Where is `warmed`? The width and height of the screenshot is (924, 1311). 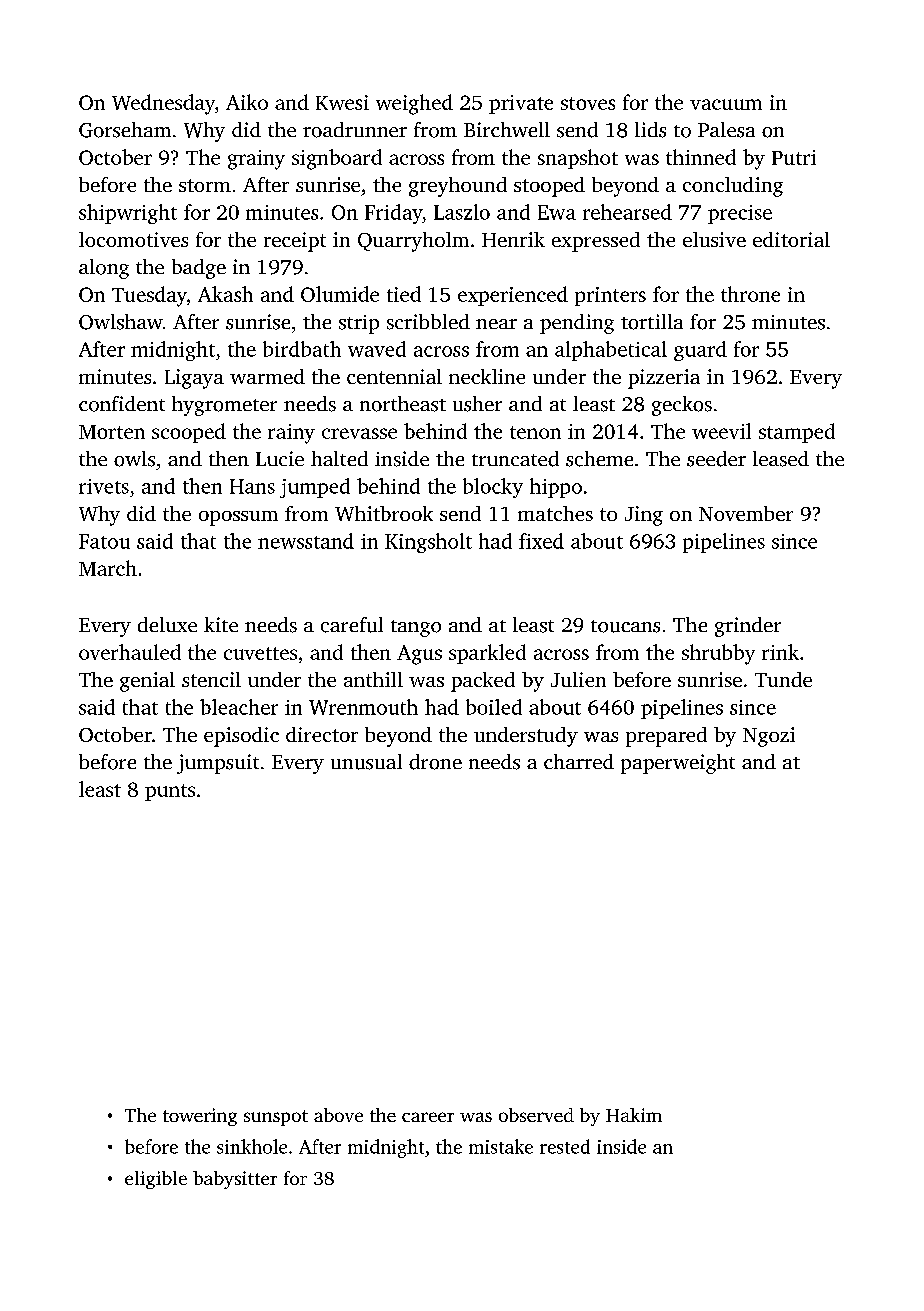 warmed is located at coordinates (267, 376).
